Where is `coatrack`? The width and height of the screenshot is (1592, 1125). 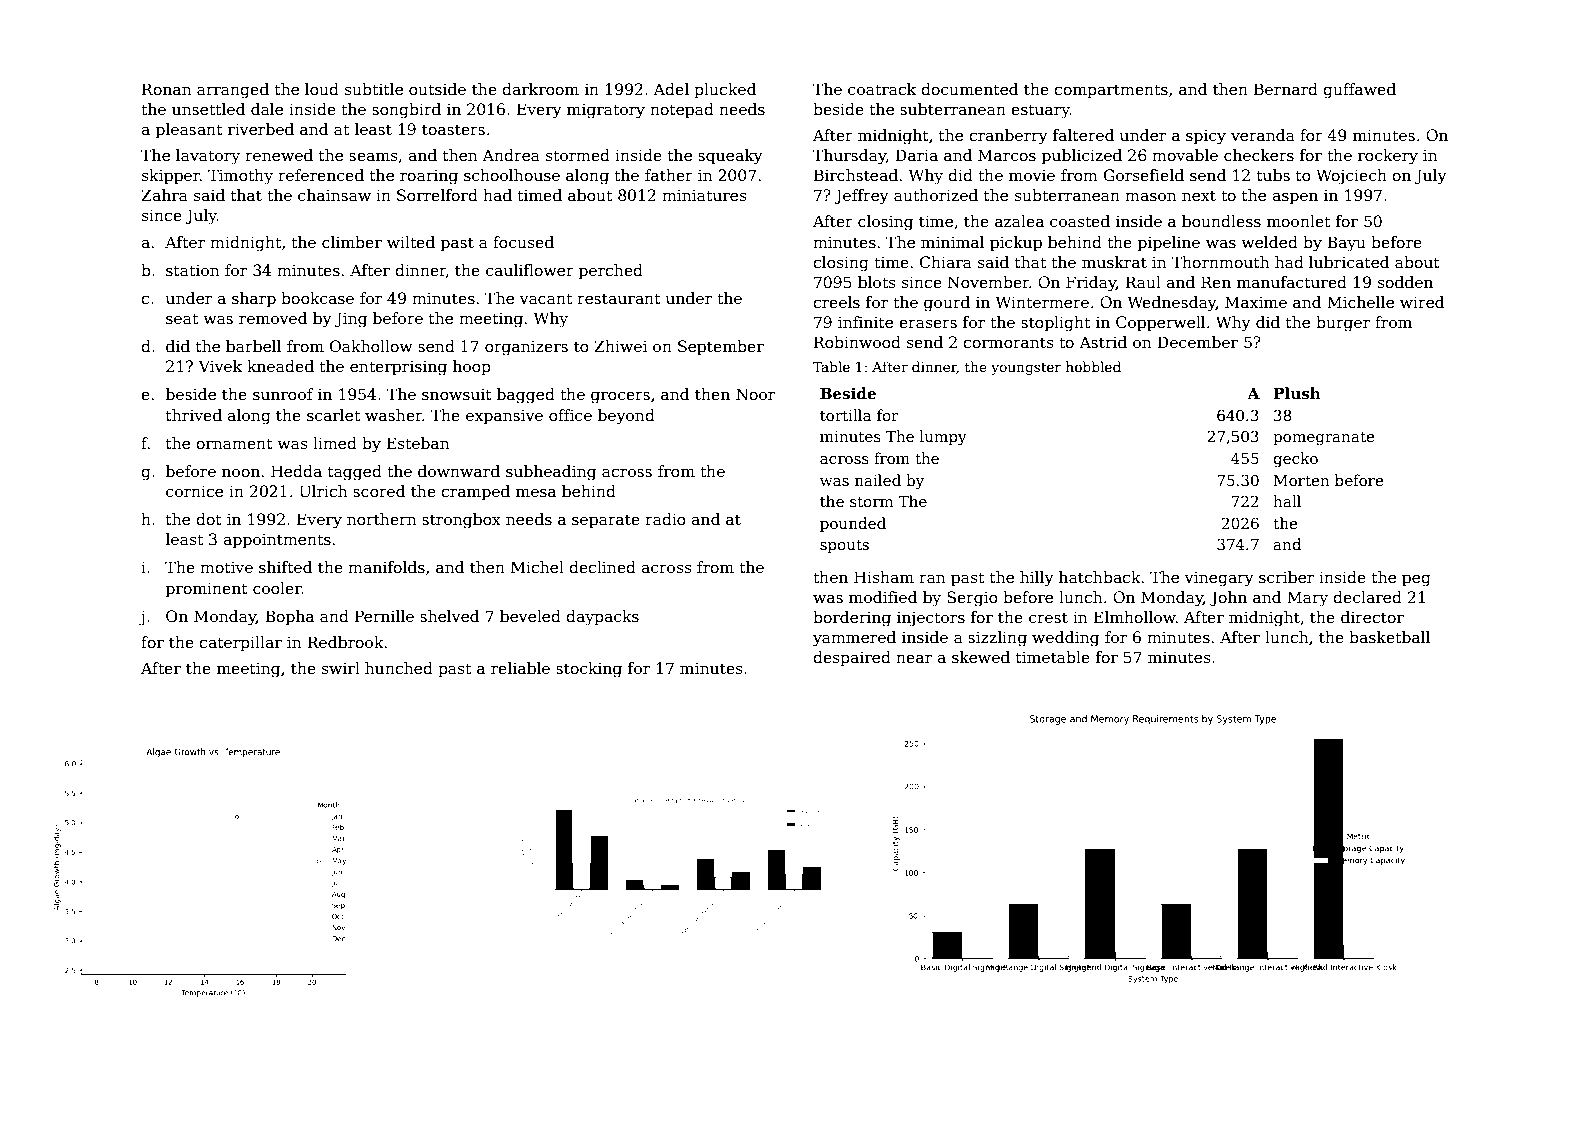 coatrack is located at coordinates (882, 89).
